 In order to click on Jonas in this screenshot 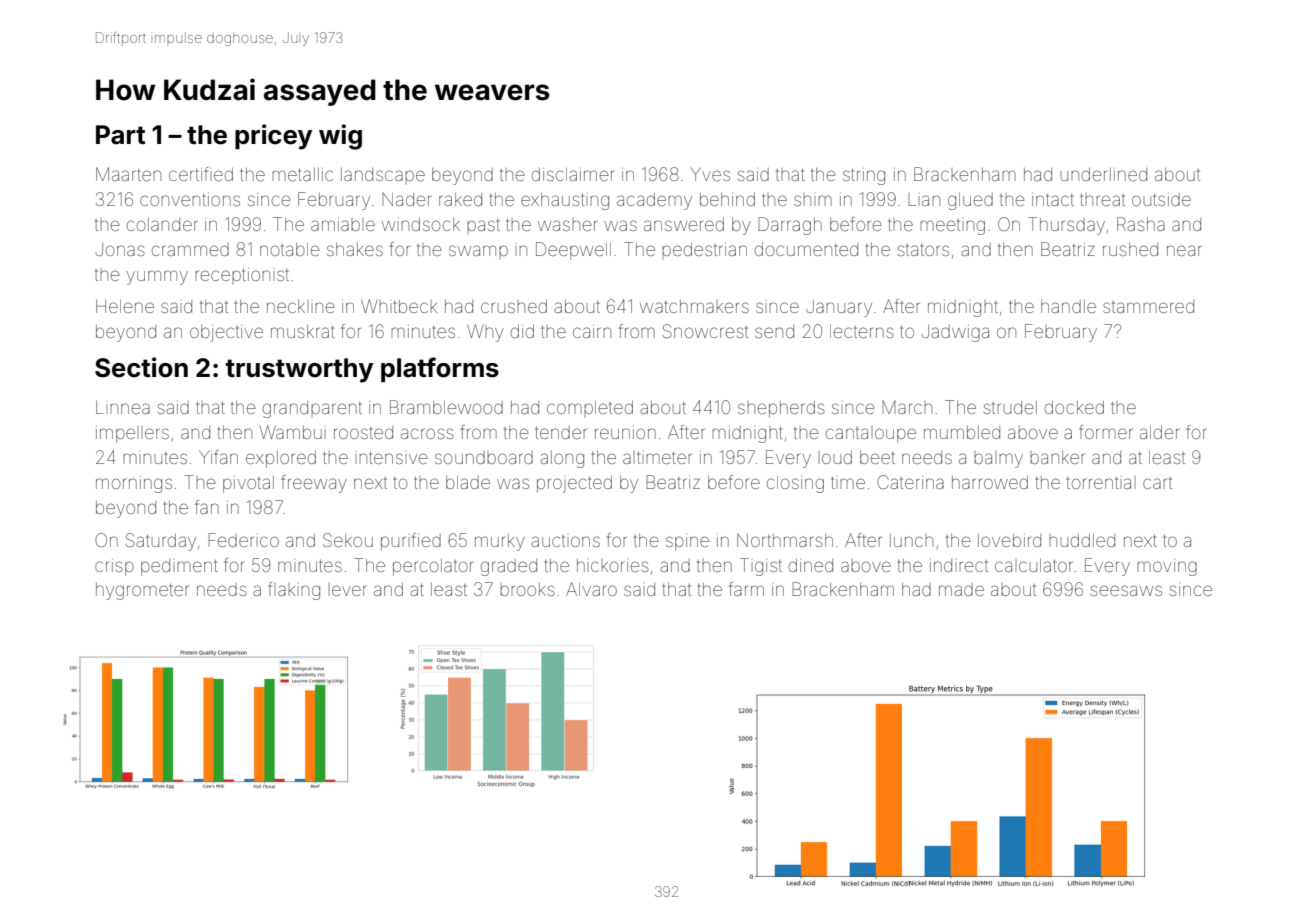, I will do `click(120, 249)`.
